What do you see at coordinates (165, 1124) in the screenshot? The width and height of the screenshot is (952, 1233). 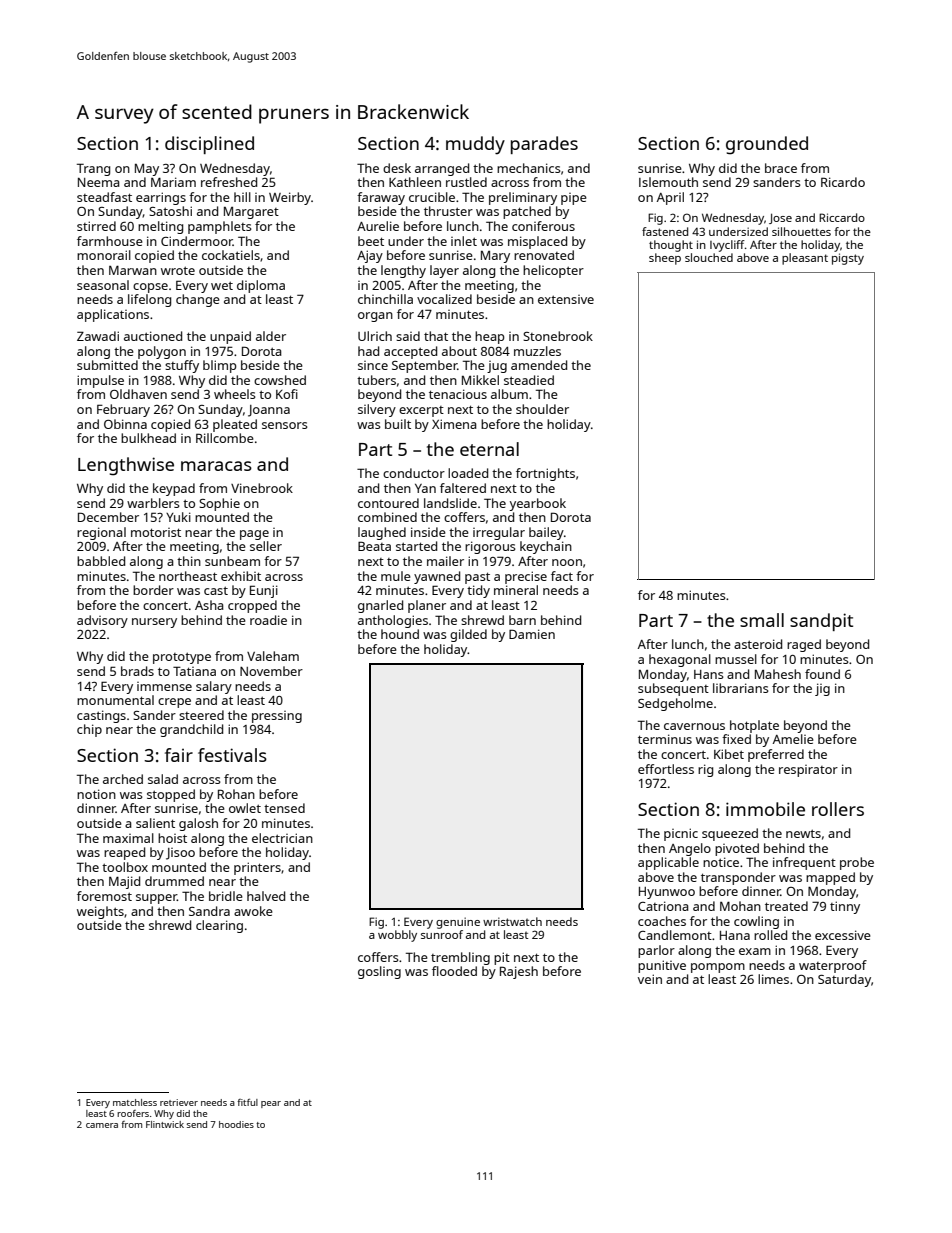 I see `Flintwick` at bounding box center [165, 1124].
